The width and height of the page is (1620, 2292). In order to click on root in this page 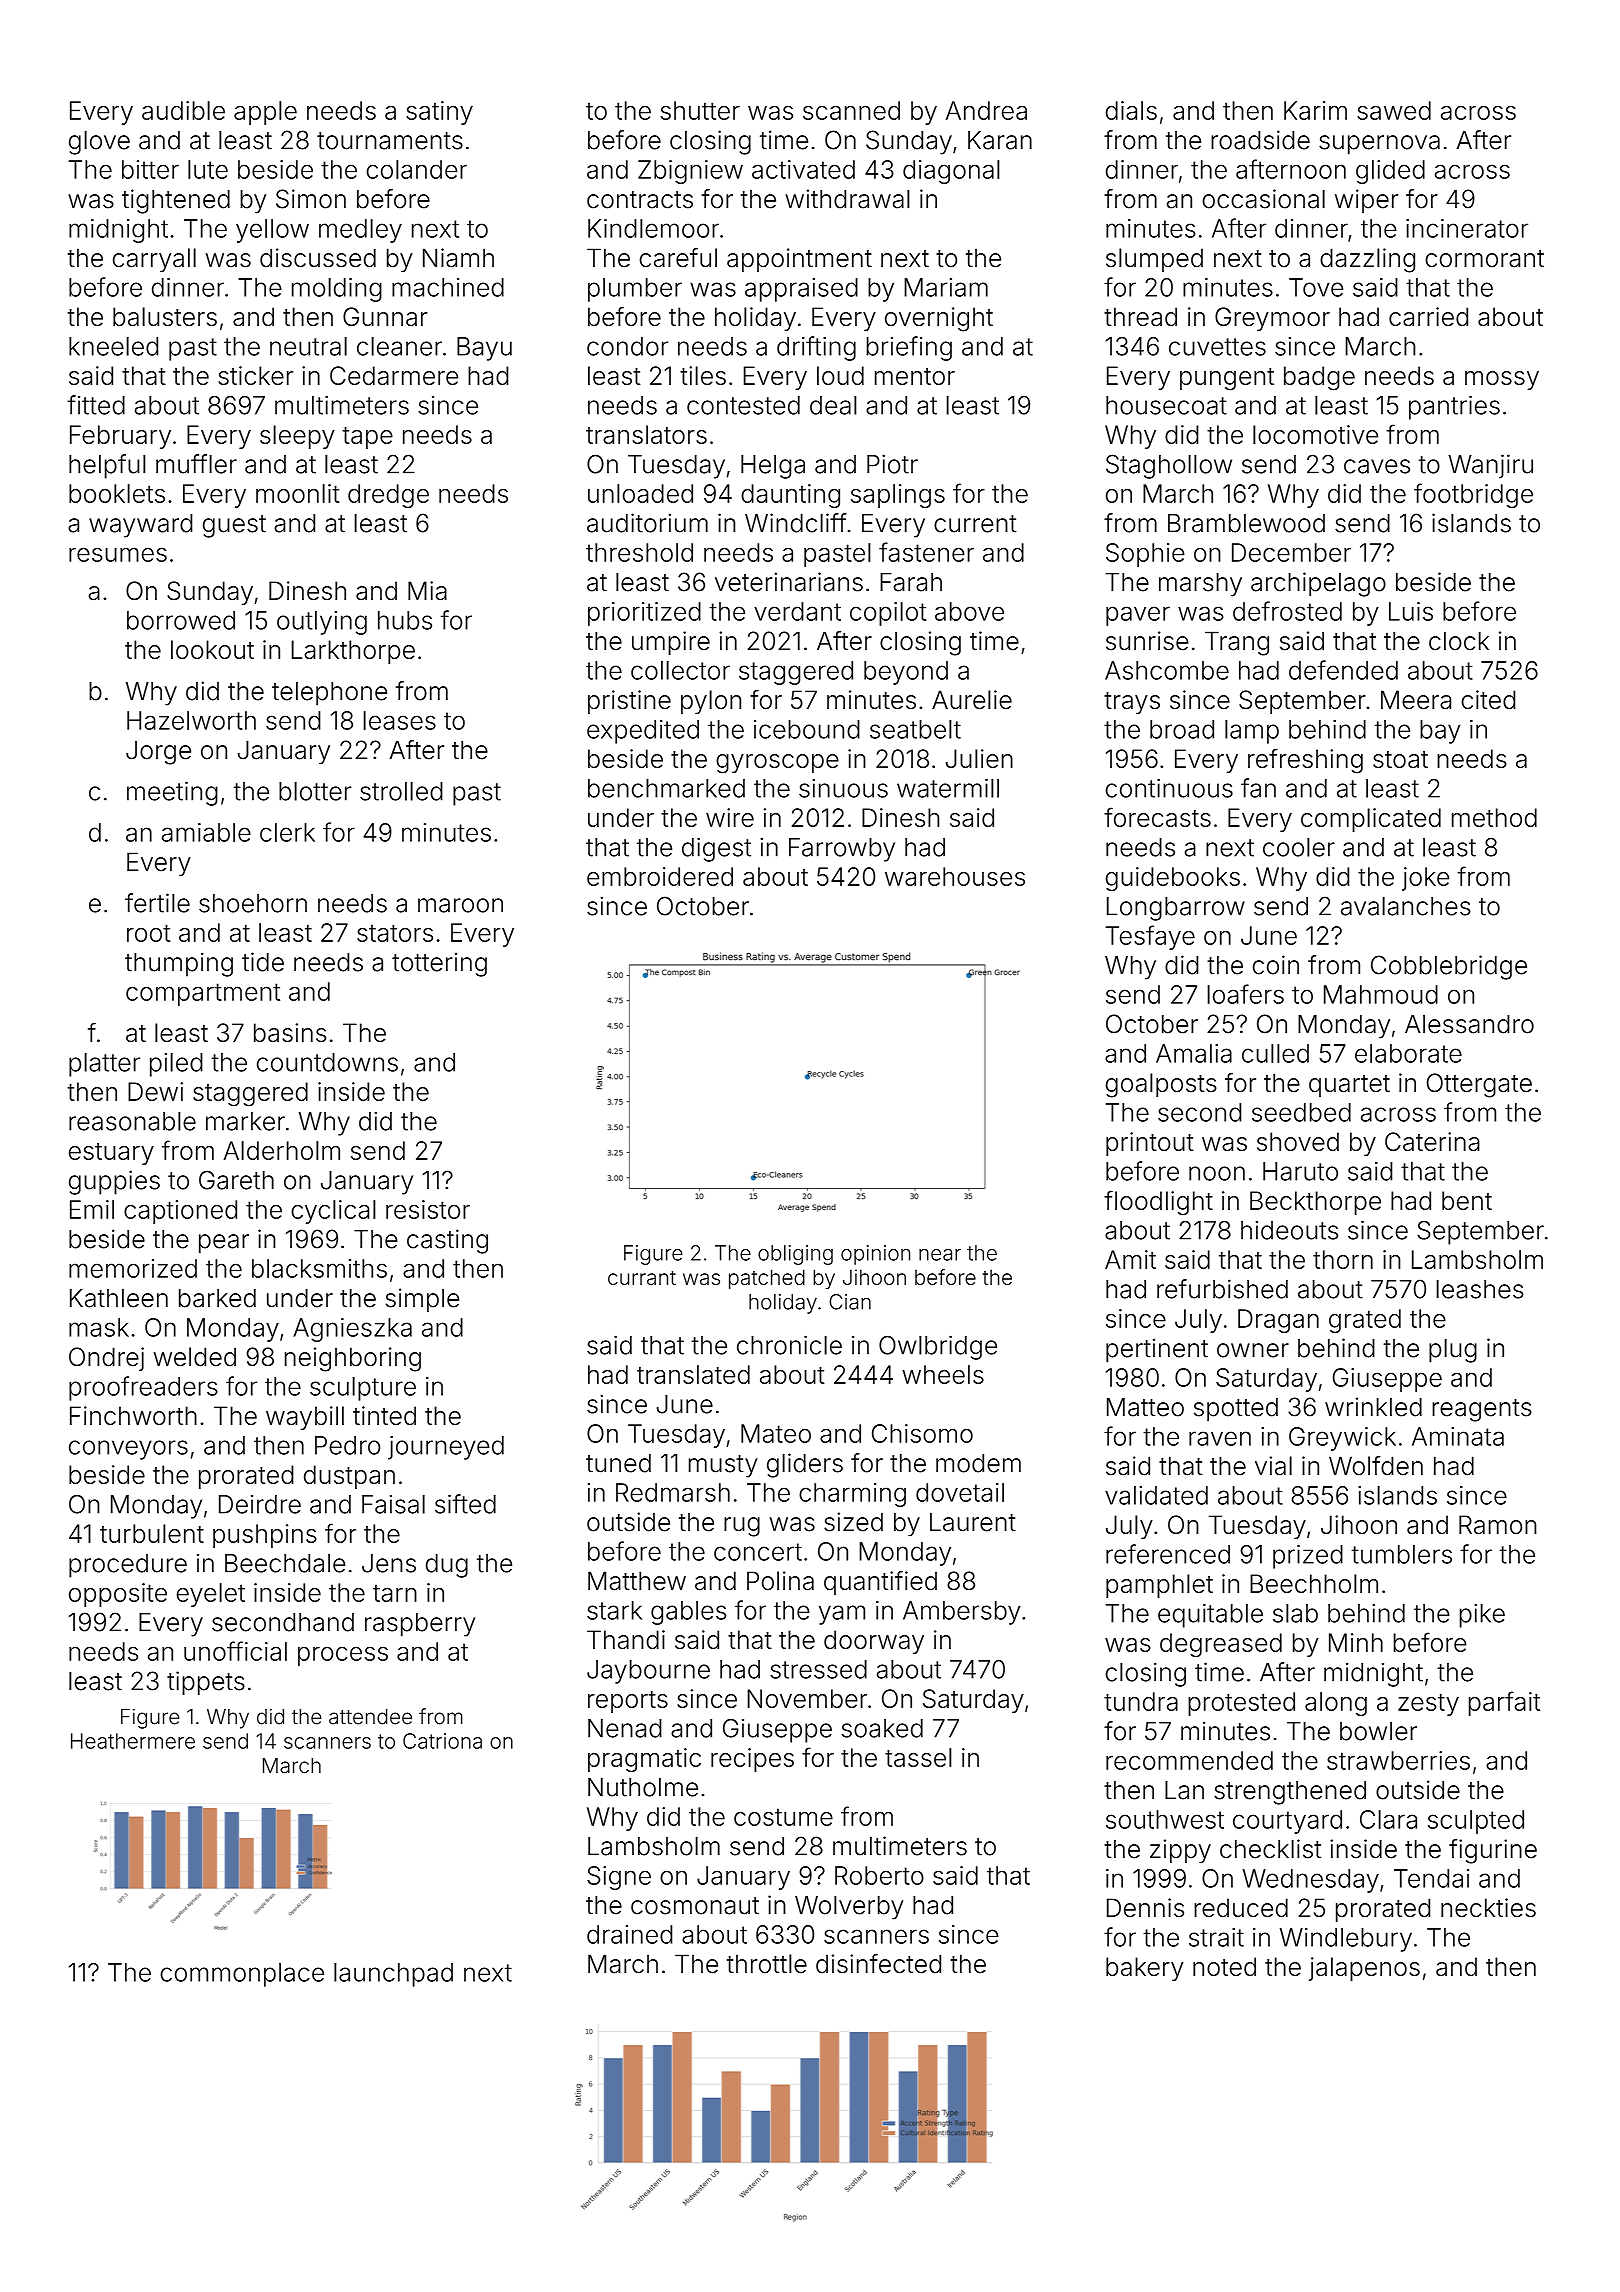, I will do `click(148, 933)`.
